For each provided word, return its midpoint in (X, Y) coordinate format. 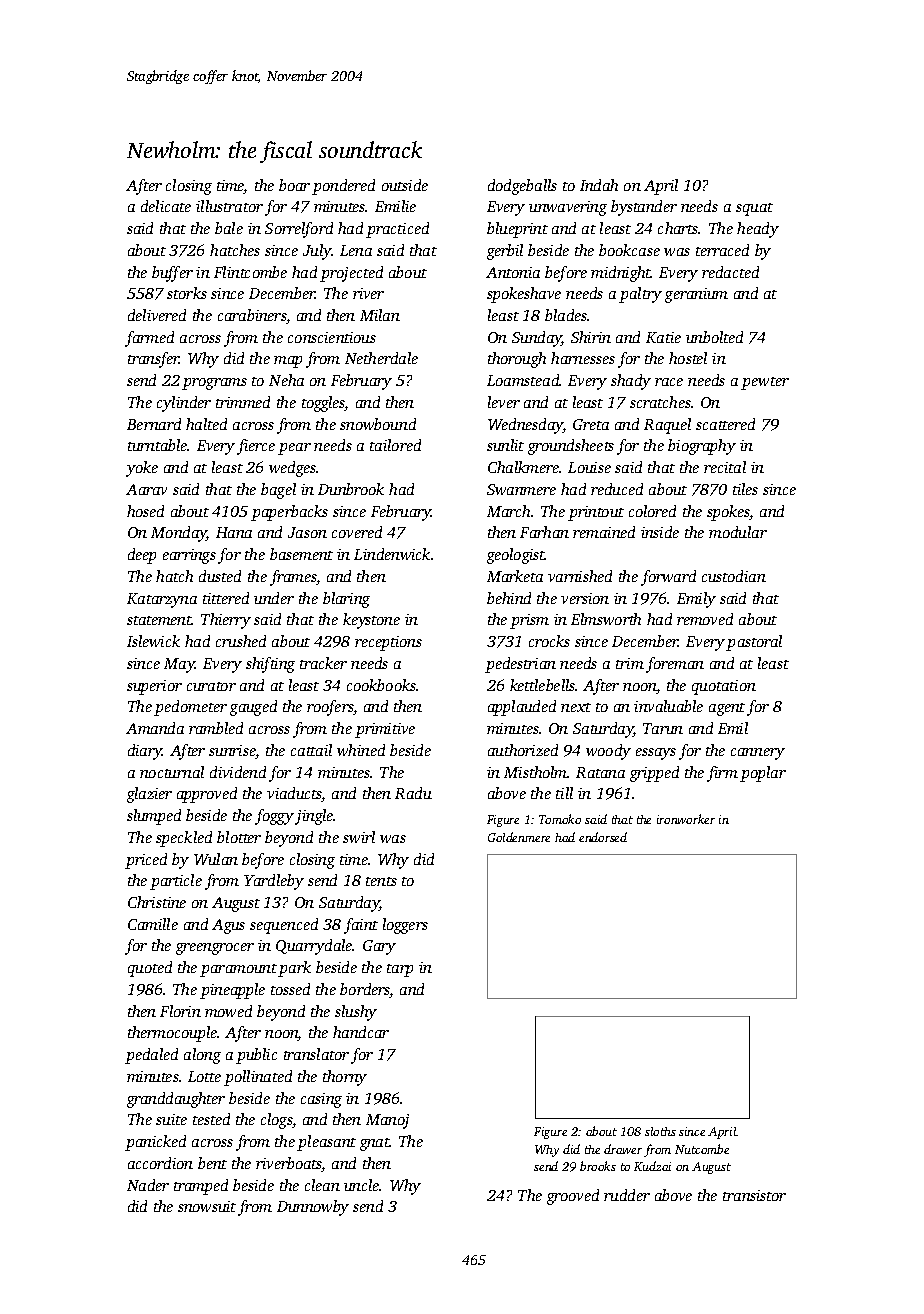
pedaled (151, 1056)
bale (229, 228)
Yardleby (274, 882)
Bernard (154, 424)
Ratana (600, 772)
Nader (148, 1185)
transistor (754, 1195)
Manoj (387, 1121)
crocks (549, 641)
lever (504, 402)
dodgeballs (522, 187)
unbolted (714, 337)
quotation (724, 687)
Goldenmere (519, 837)
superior (154, 687)
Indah (599, 185)
